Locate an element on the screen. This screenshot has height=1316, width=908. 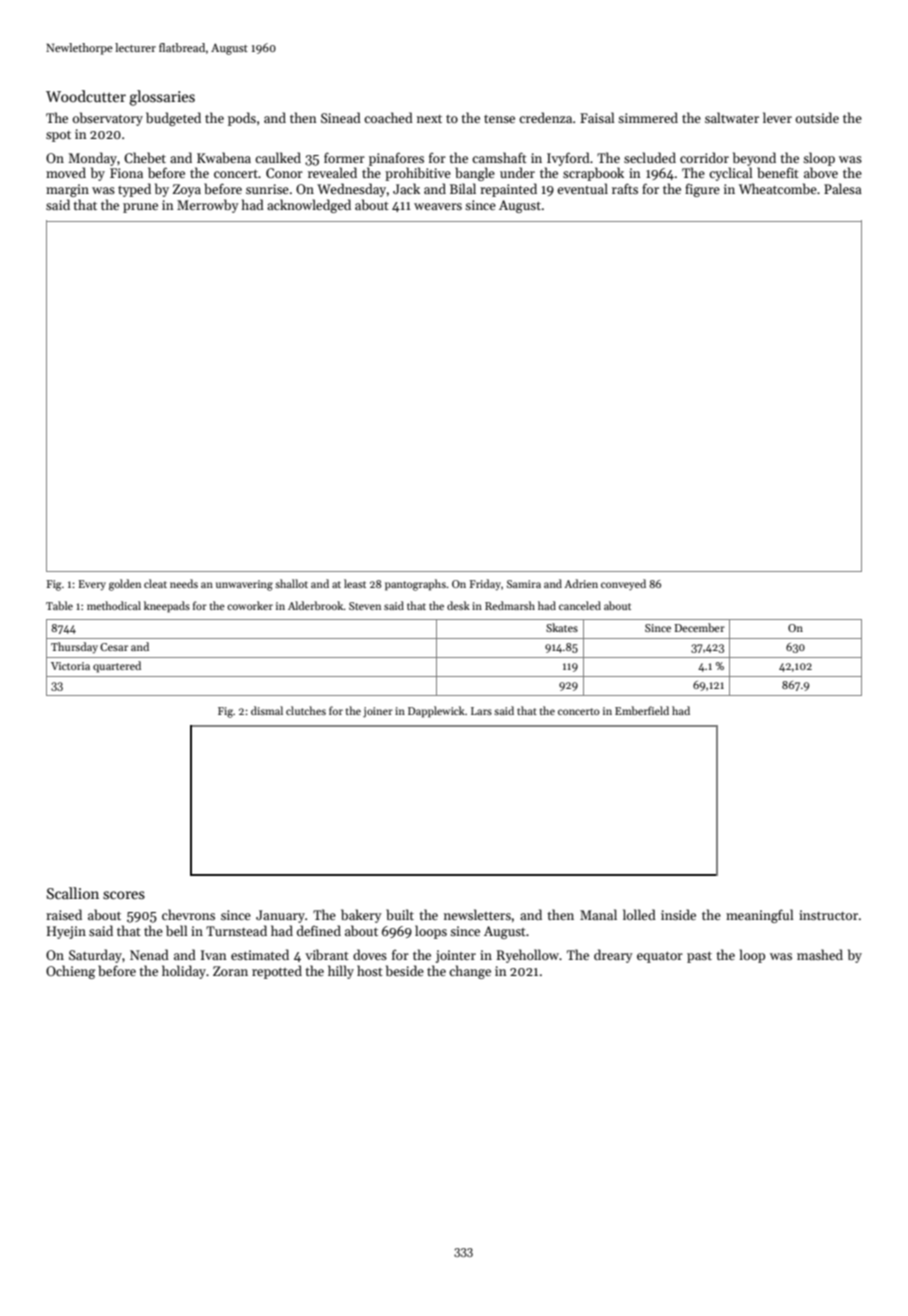
Ochieng is located at coordinates (70, 972).
